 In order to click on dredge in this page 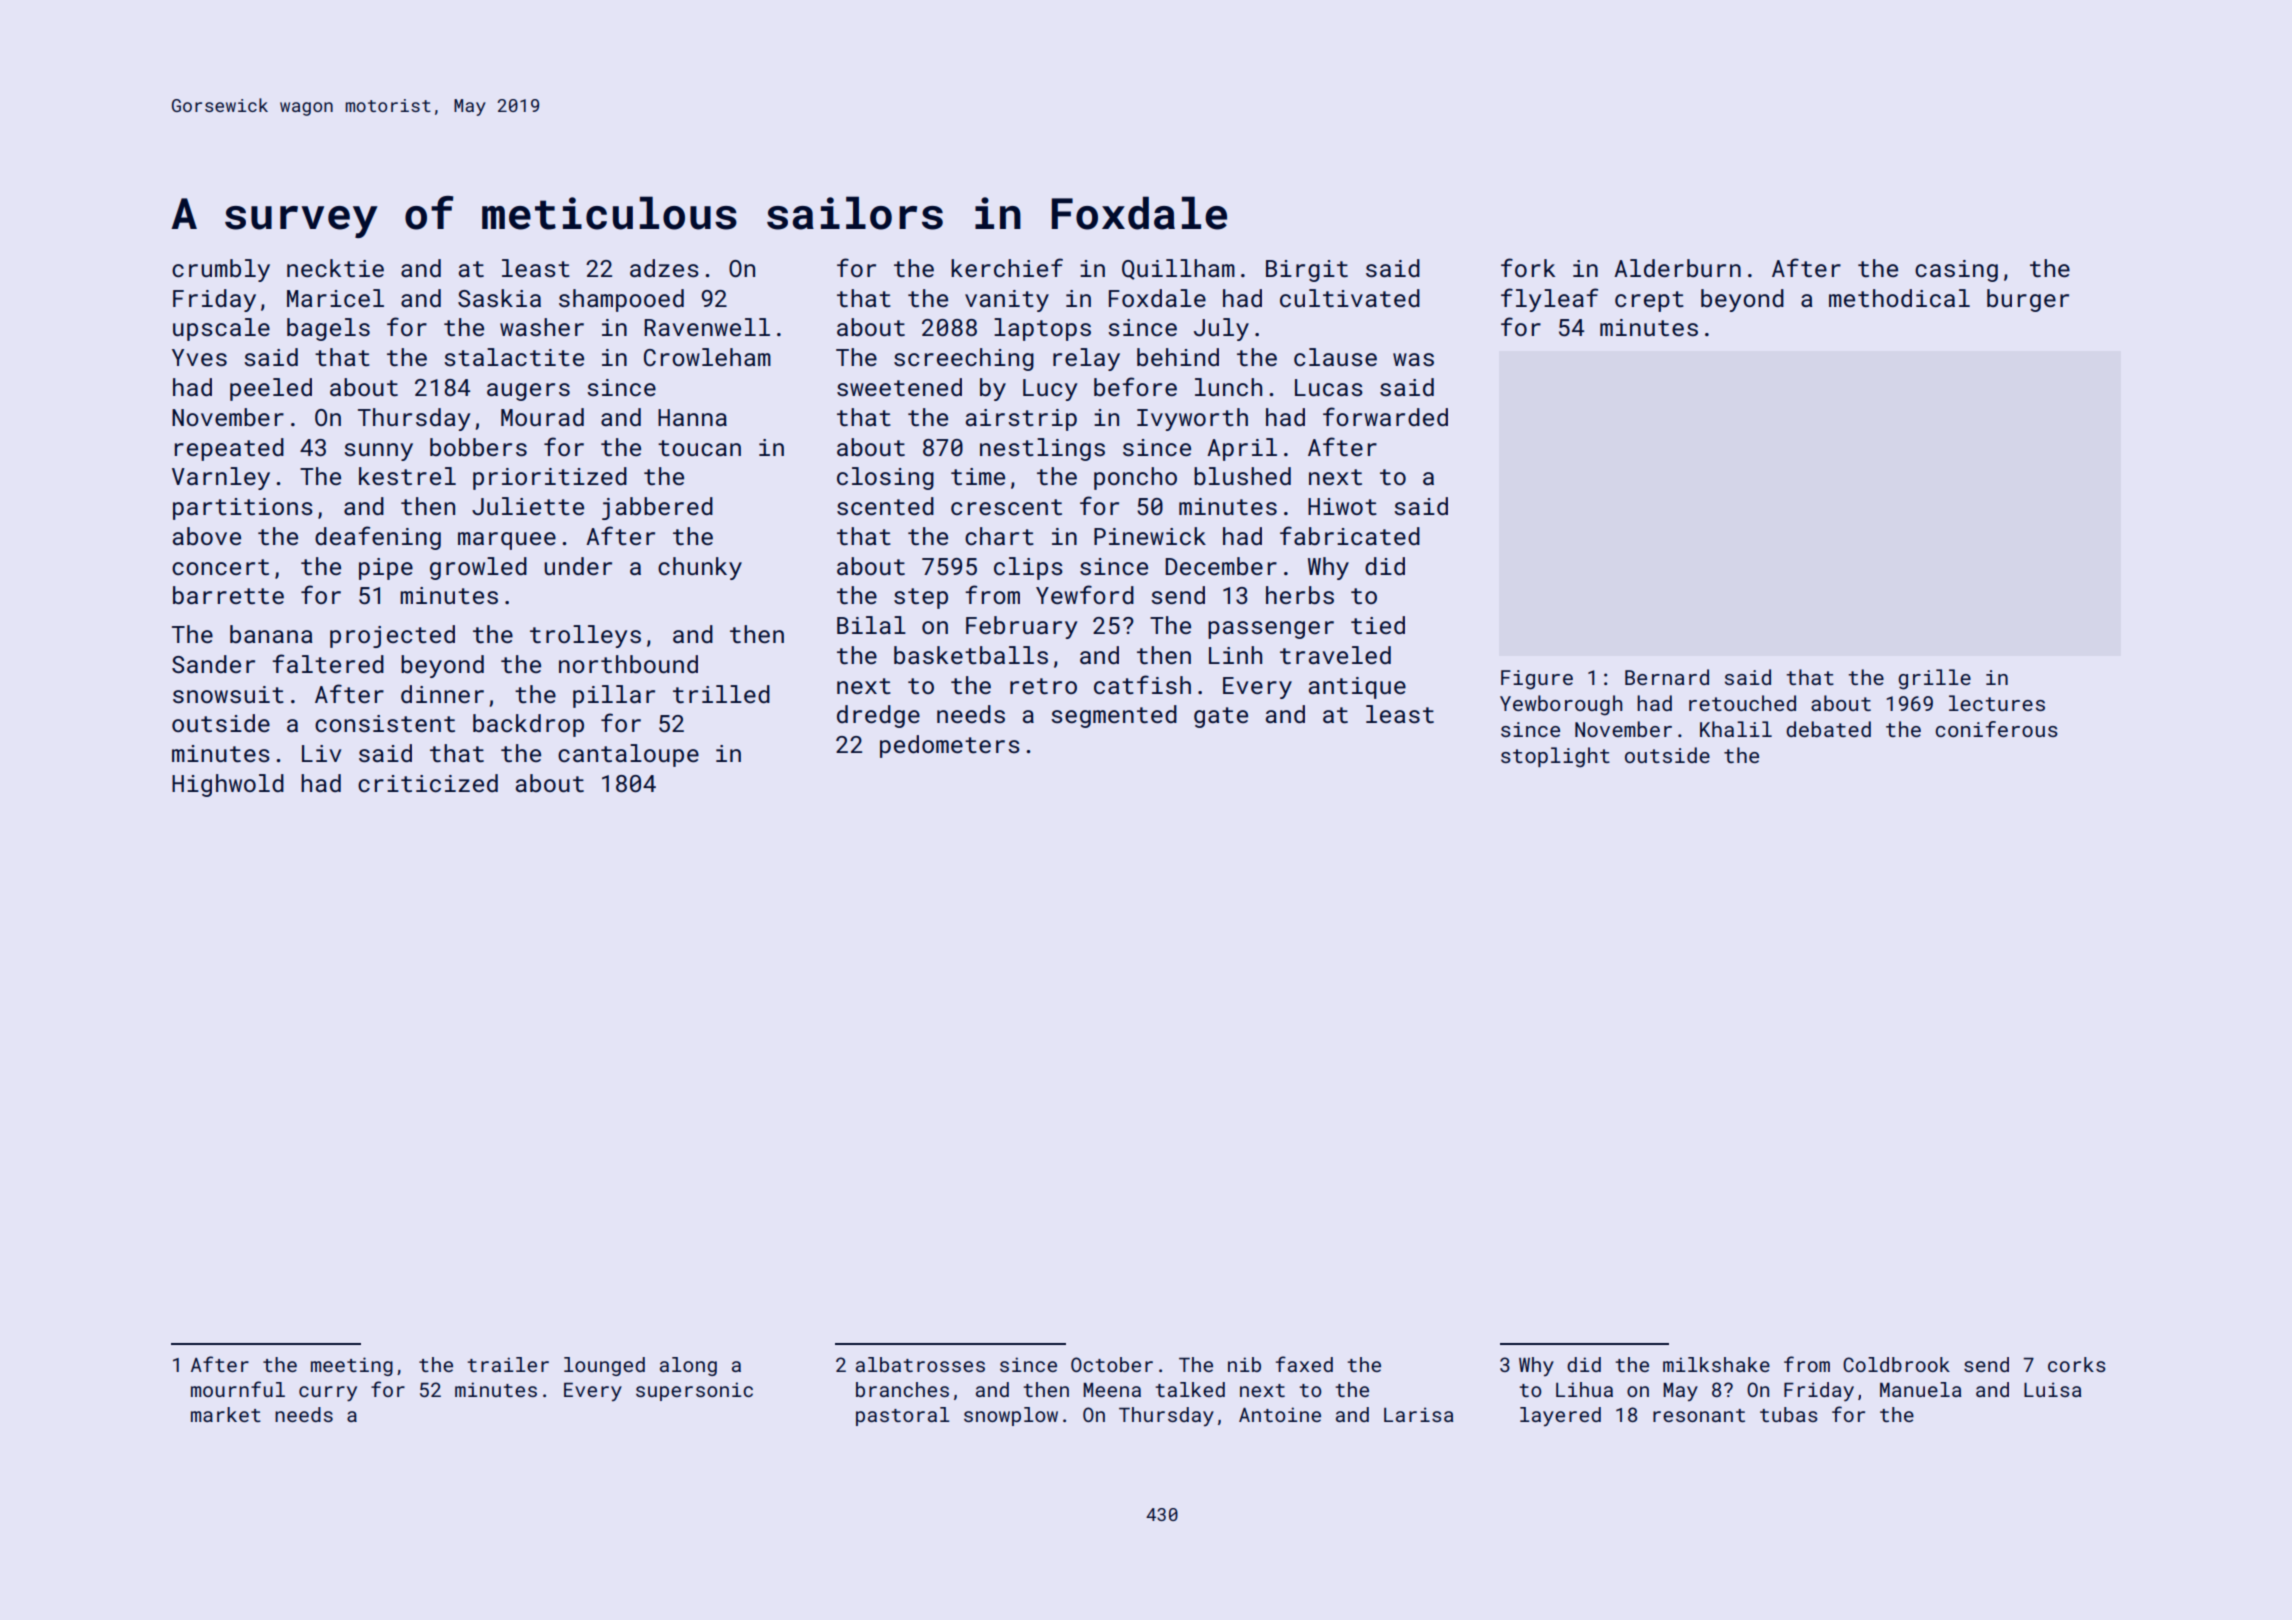, I will do `click(878, 716)`.
